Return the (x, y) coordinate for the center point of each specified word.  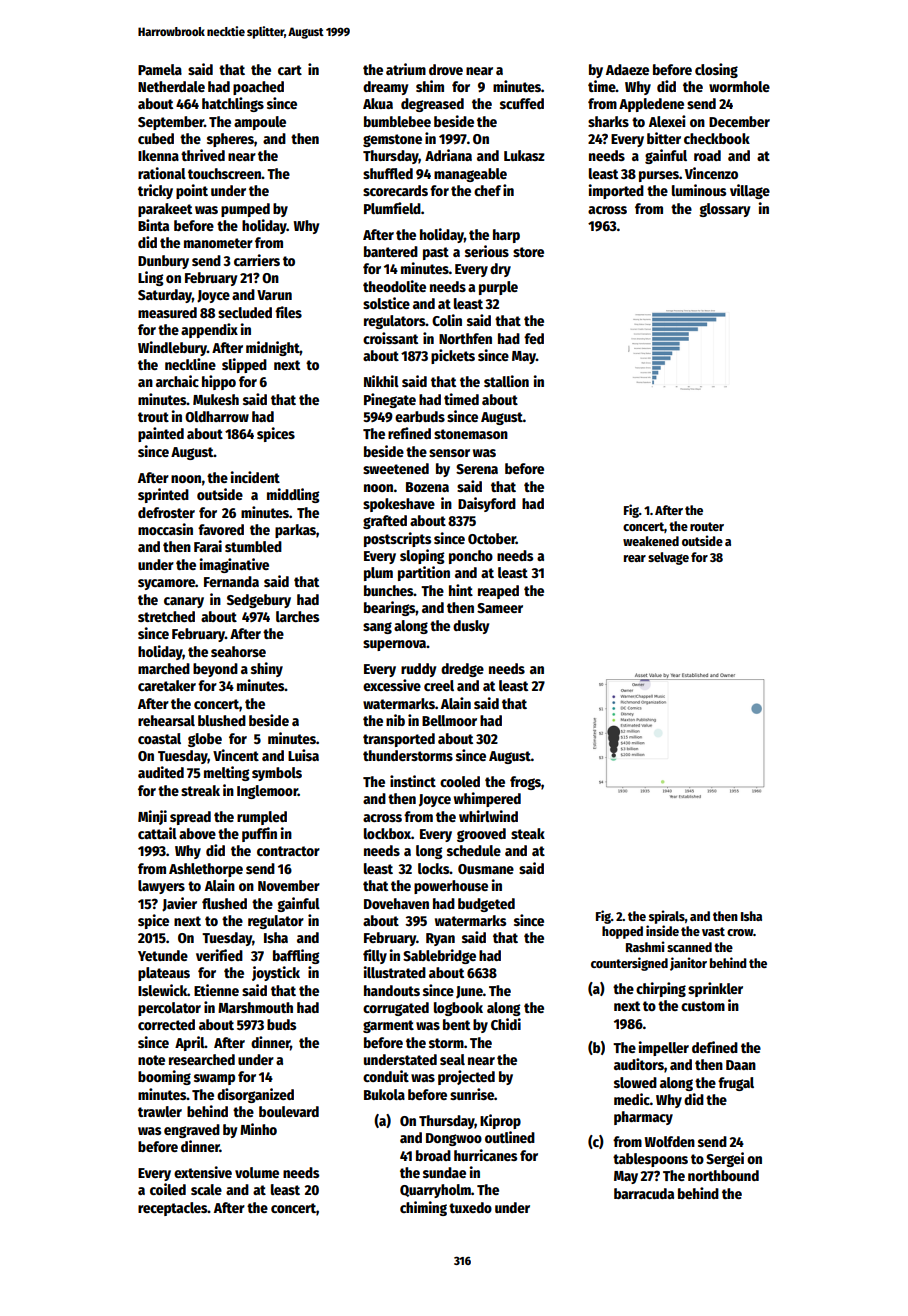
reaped (498, 592)
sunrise (472, 1094)
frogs (525, 783)
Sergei (725, 1159)
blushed (222, 720)
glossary (724, 210)
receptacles (173, 1209)
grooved (481, 835)
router (707, 526)
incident (255, 477)
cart (290, 70)
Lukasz (524, 155)
